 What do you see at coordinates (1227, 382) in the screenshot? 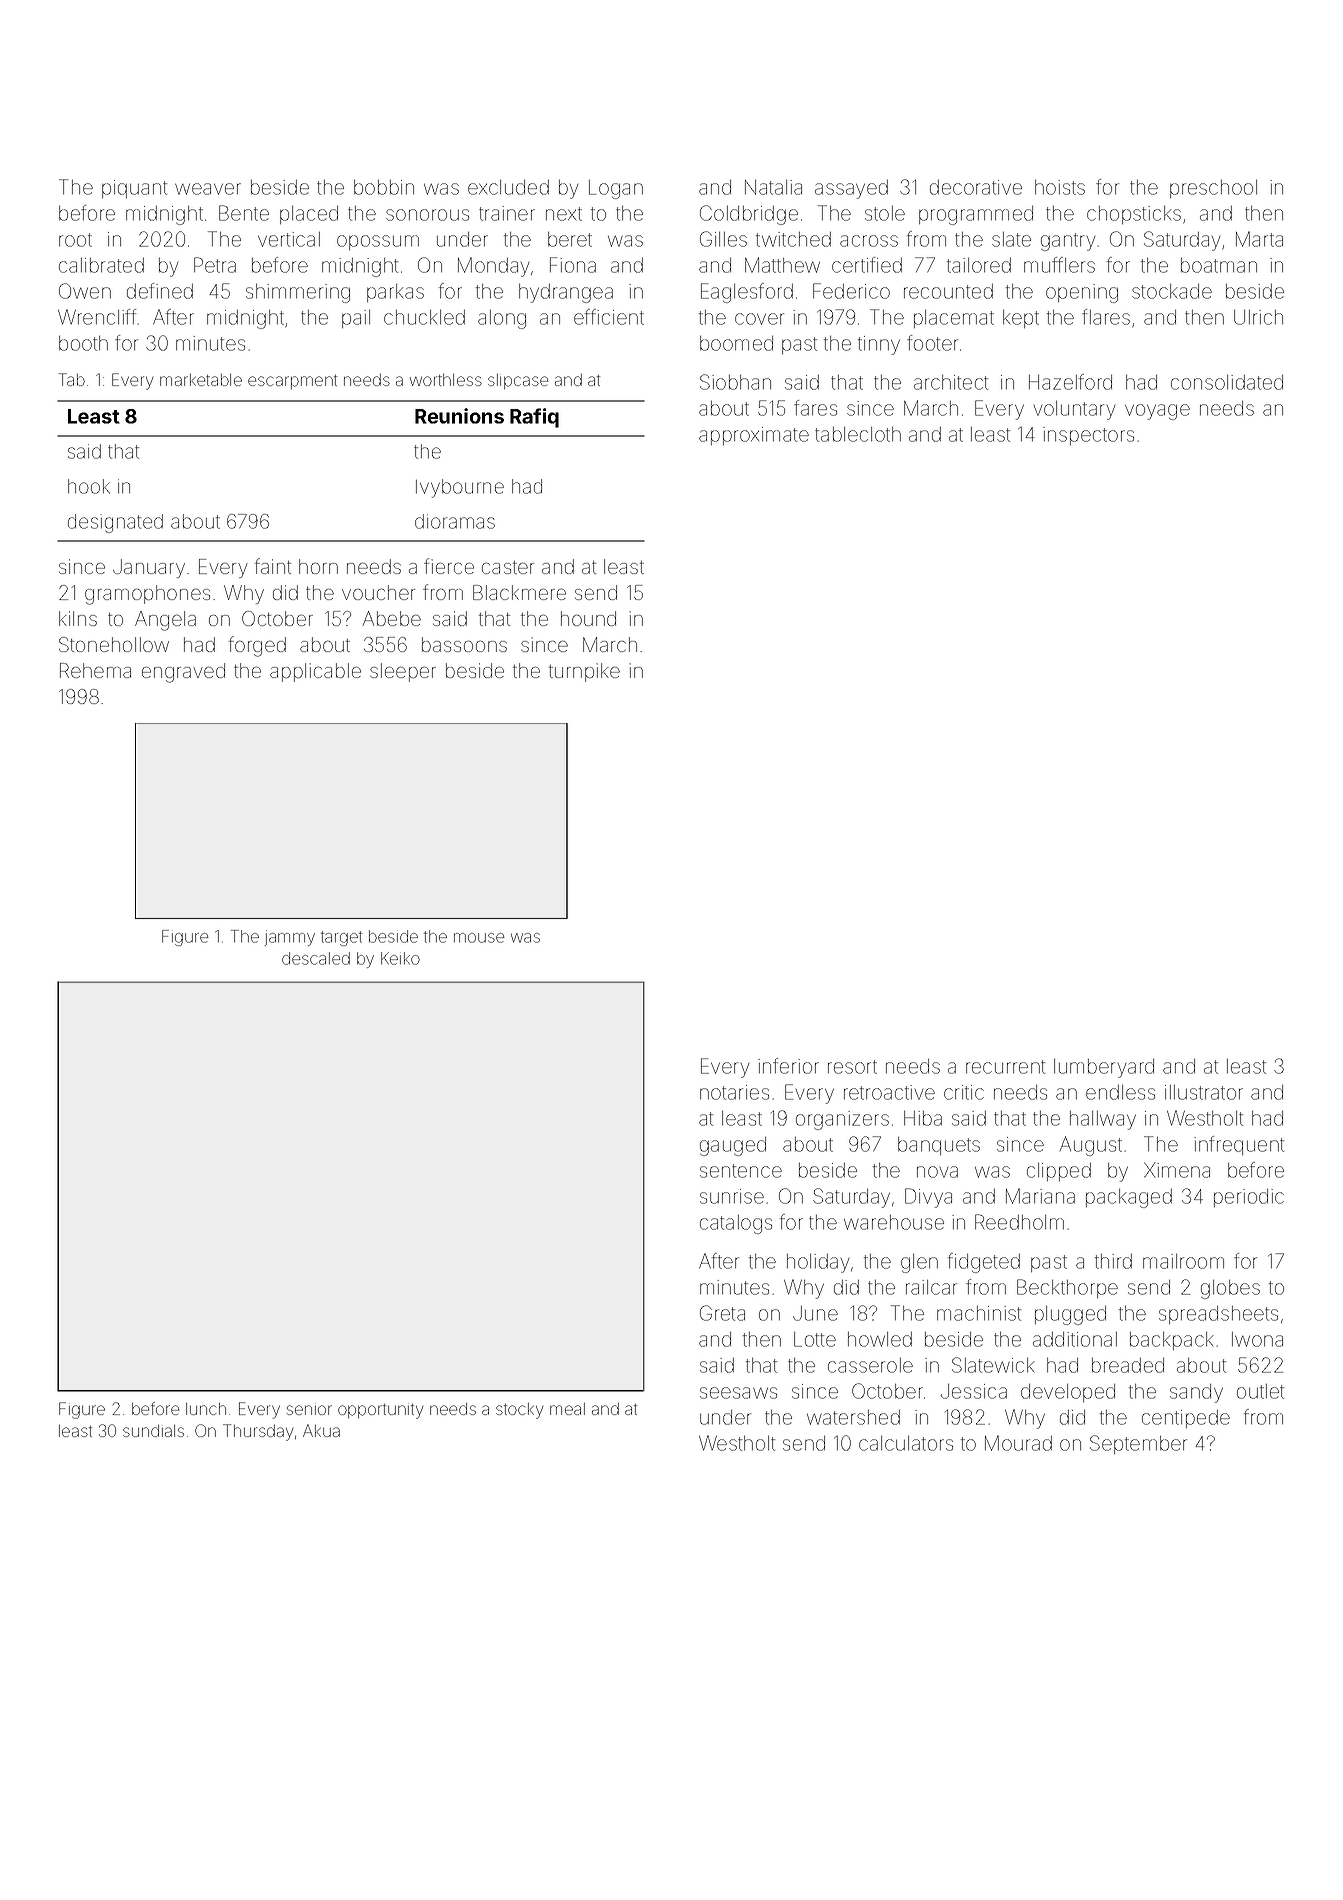
I see `consolidated` at bounding box center [1227, 382].
